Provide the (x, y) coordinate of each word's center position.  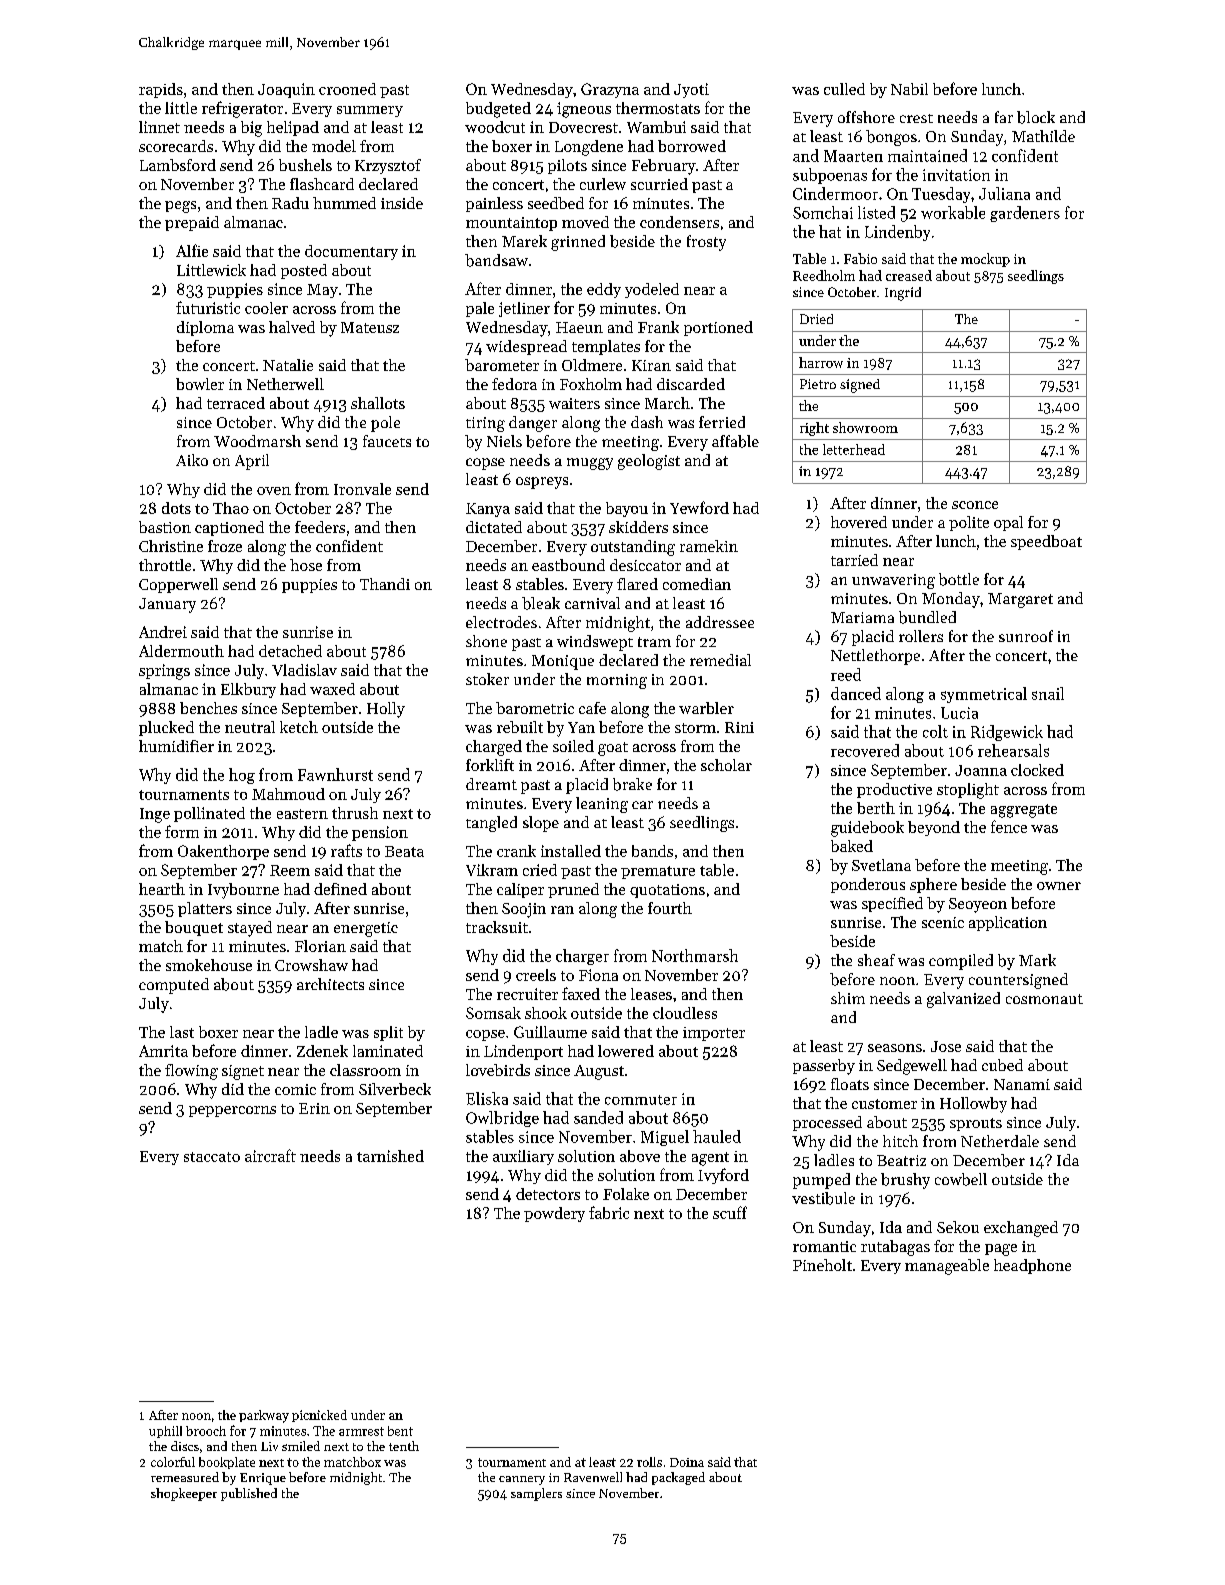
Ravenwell (593, 1477)
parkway (264, 1416)
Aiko (192, 460)
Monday (951, 600)
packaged (678, 1478)
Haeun (579, 327)
